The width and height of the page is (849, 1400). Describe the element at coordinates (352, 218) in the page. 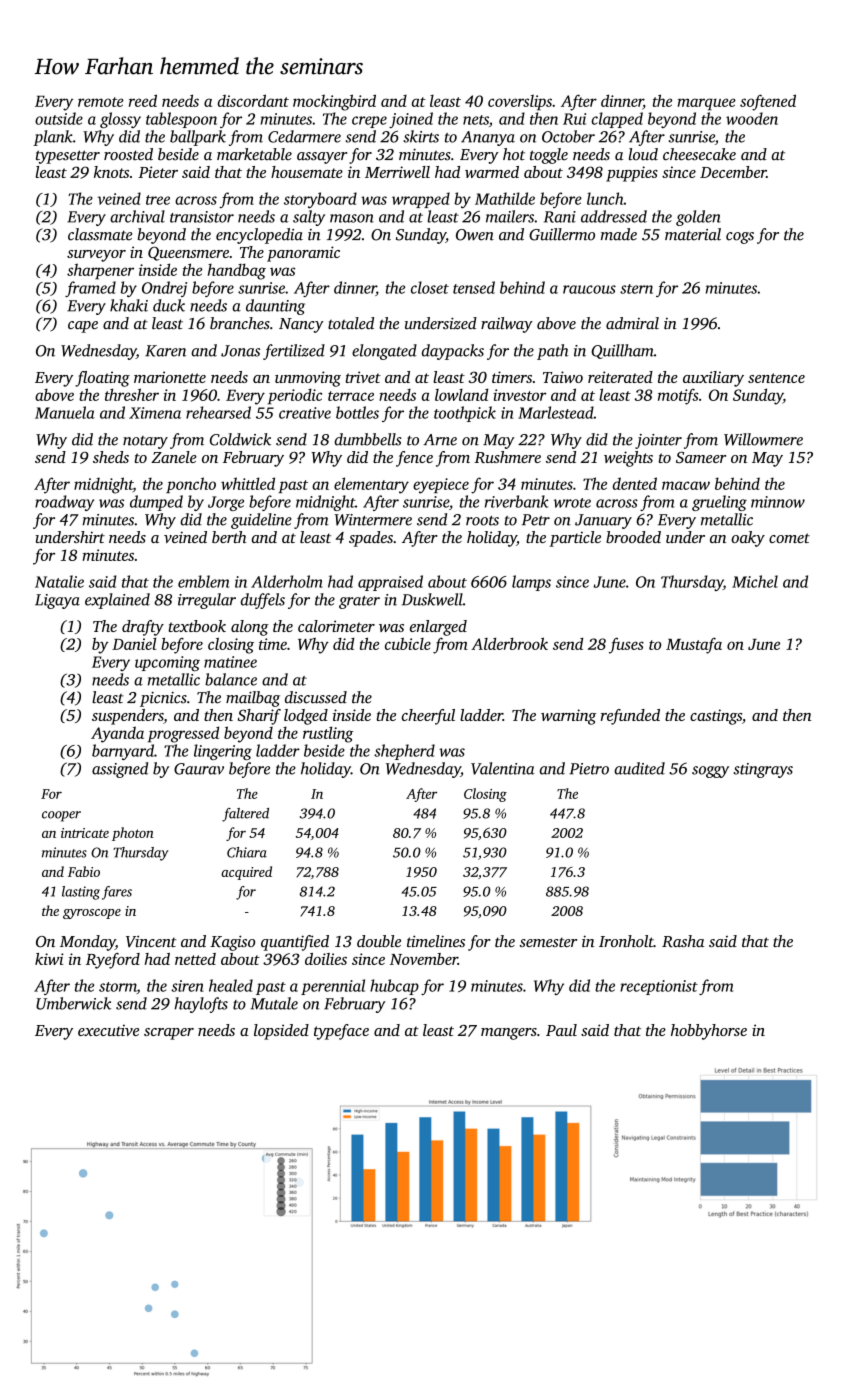

I see `mason` at that location.
